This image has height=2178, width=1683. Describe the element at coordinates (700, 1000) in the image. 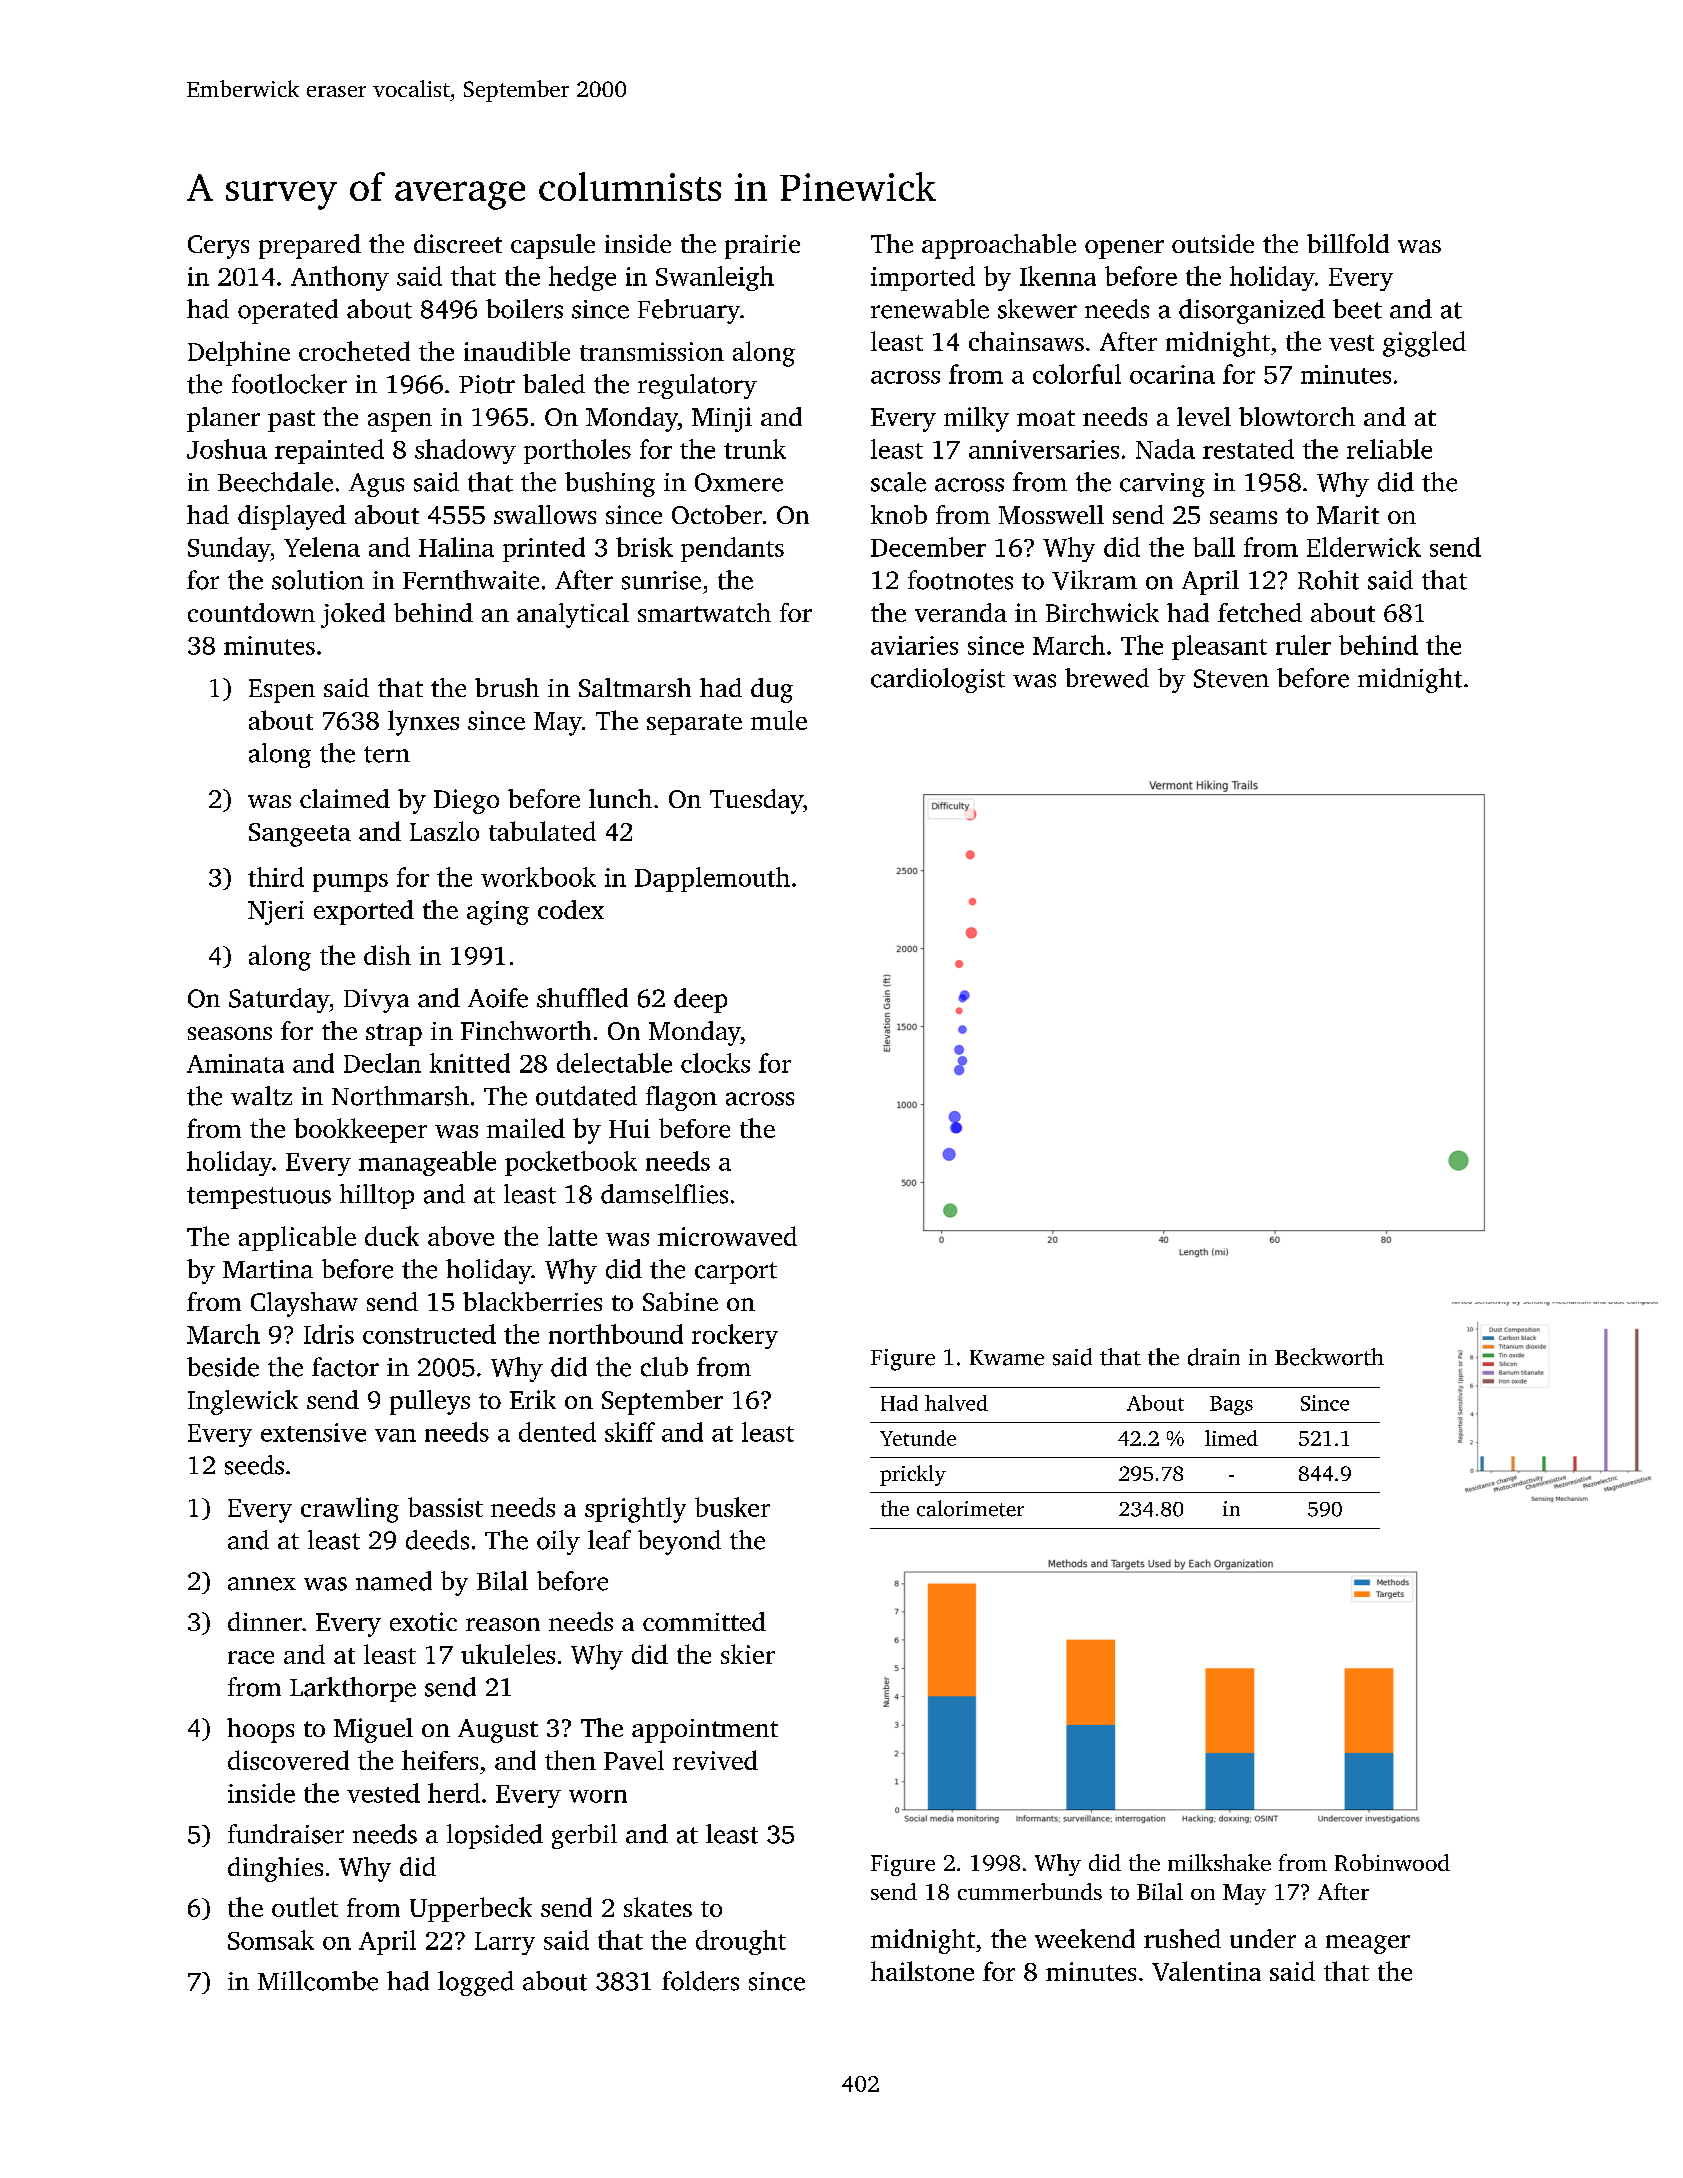

I see `deep` at that location.
